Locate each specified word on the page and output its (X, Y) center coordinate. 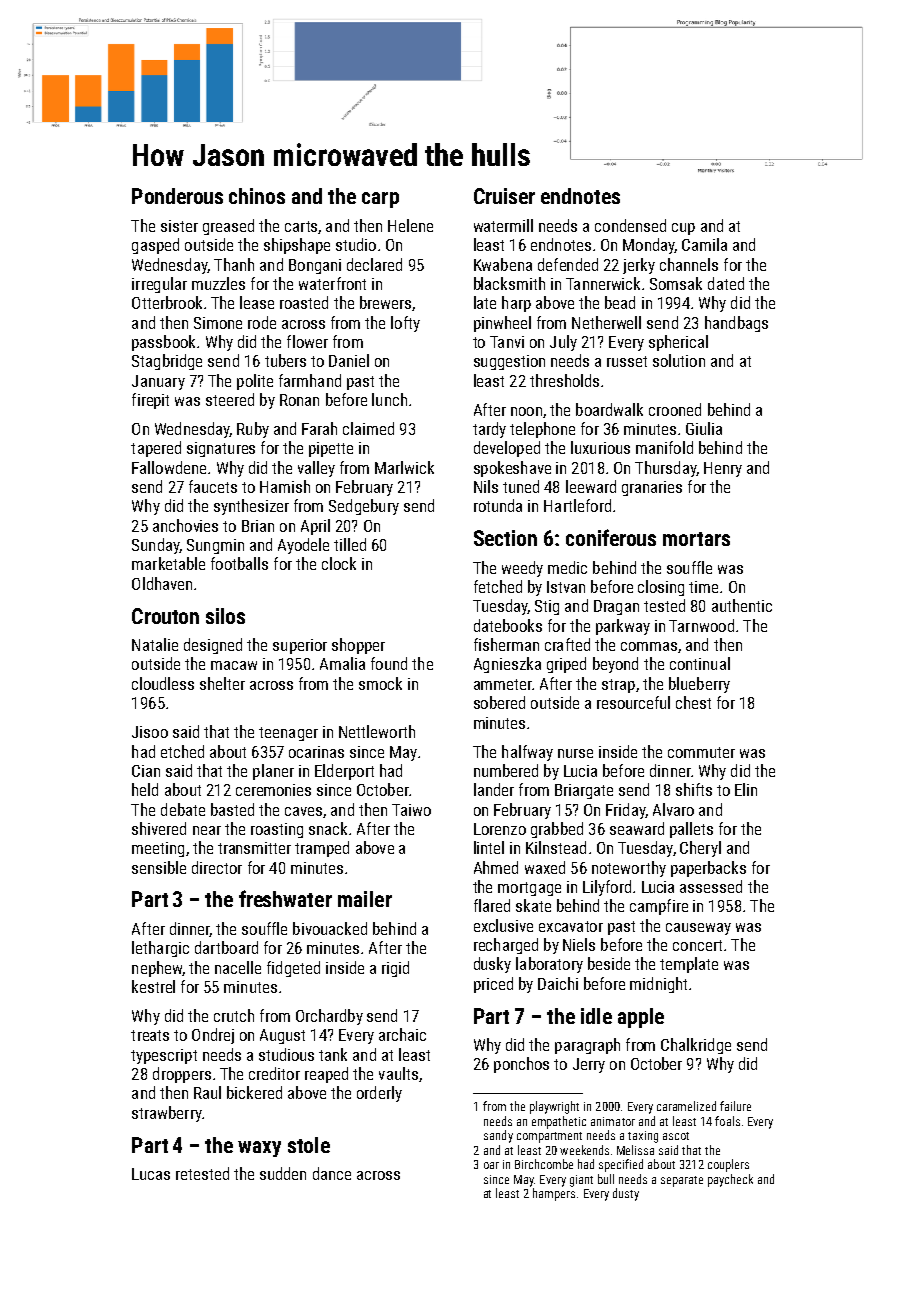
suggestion (509, 362)
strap (618, 686)
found (389, 663)
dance (332, 1173)
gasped (155, 246)
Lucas (151, 1174)
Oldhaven (162, 583)
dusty (626, 1194)
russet (627, 361)
